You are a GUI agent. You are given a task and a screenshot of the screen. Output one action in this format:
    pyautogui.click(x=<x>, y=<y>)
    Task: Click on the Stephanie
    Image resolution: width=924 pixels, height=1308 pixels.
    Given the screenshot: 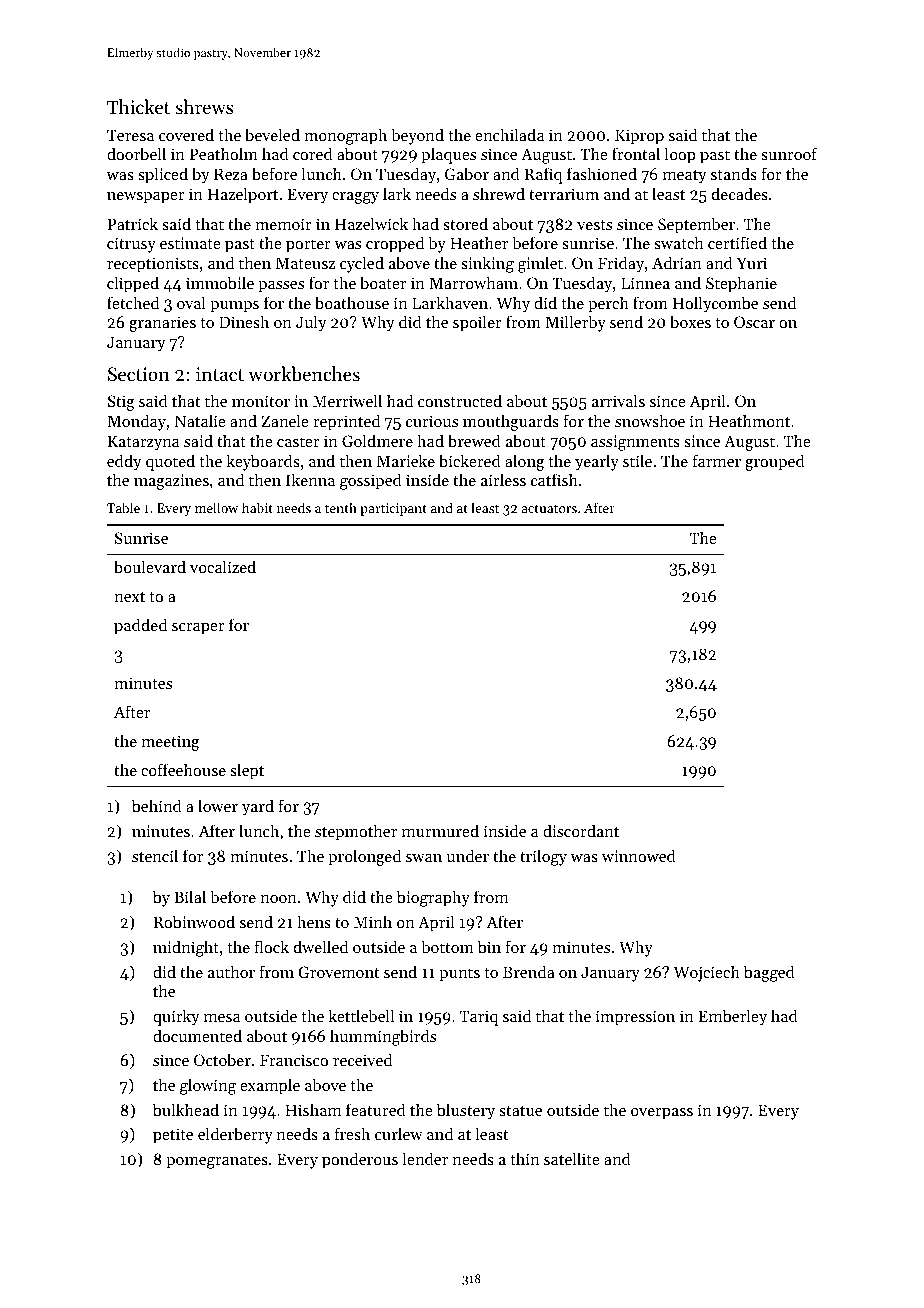 What is the action you would take?
    pyautogui.click(x=741, y=284)
